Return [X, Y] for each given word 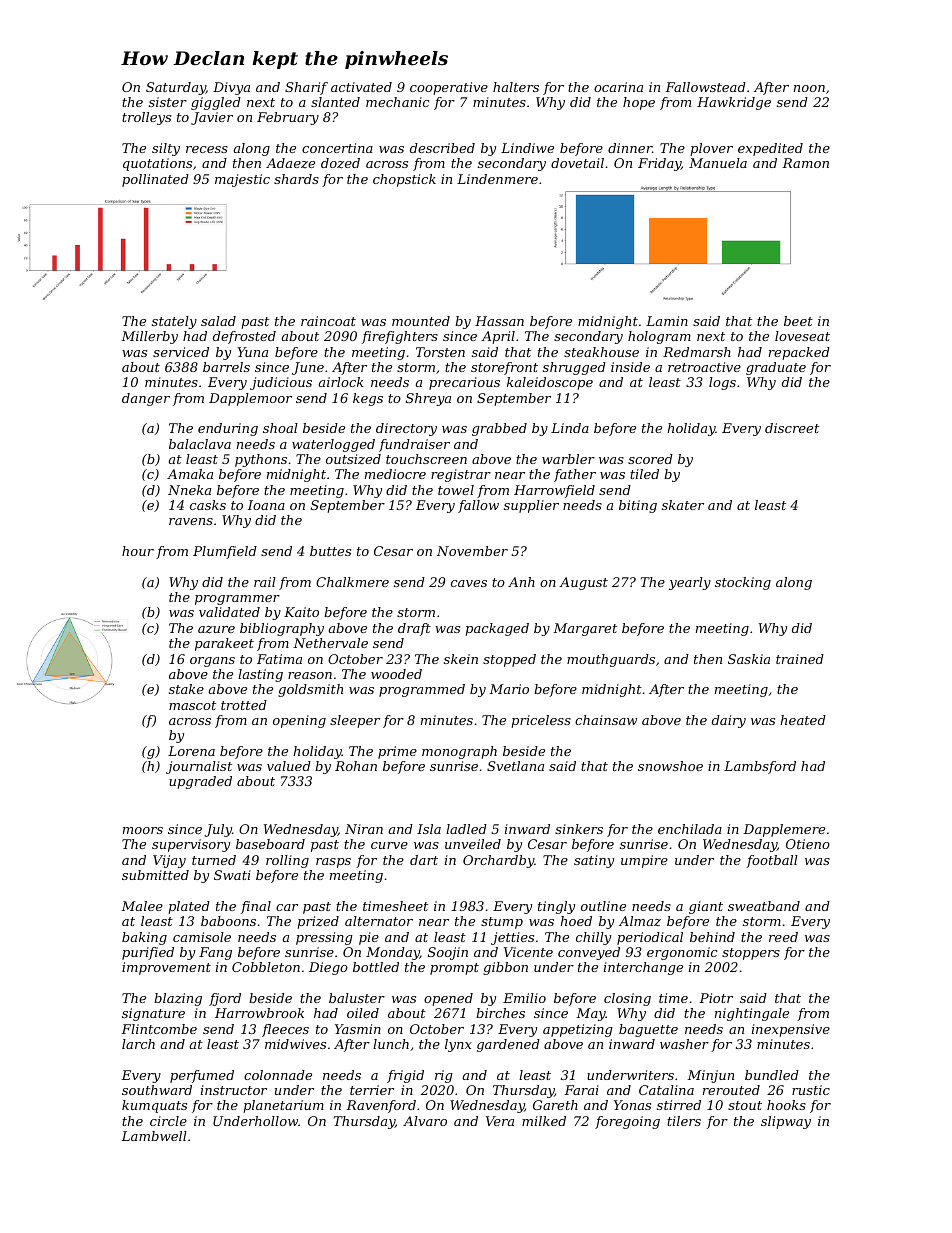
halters [516, 87]
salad [218, 321]
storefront [504, 368]
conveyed [589, 953]
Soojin [448, 953]
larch [138, 1044]
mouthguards [611, 660]
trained [800, 659]
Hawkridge [734, 103]
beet [798, 321]
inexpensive [791, 1030]
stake [186, 689]
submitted [155, 875]
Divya [231, 88]
